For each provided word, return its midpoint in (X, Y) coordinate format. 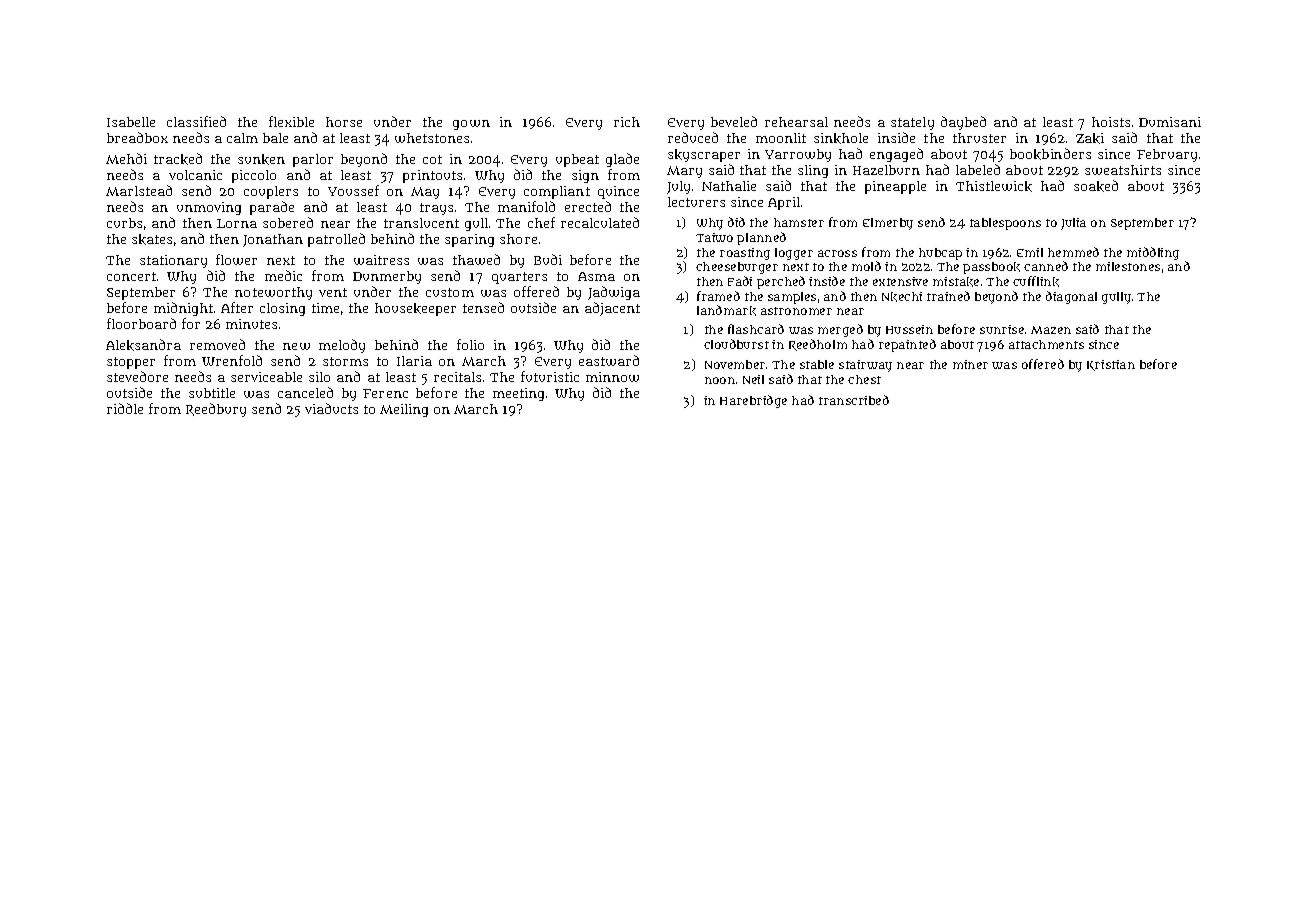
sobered (288, 222)
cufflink (1036, 281)
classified (196, 121)
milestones (1128, 266)
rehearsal (796, 122)
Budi (548, 259)
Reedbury (216, 410)
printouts (432, 176)
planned (761, 238)
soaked (1096, 186)
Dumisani (1170, 122)
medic (283, 275)
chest (864, 379)
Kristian (1111, 365)
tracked (178, 159)
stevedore (137, 376)
